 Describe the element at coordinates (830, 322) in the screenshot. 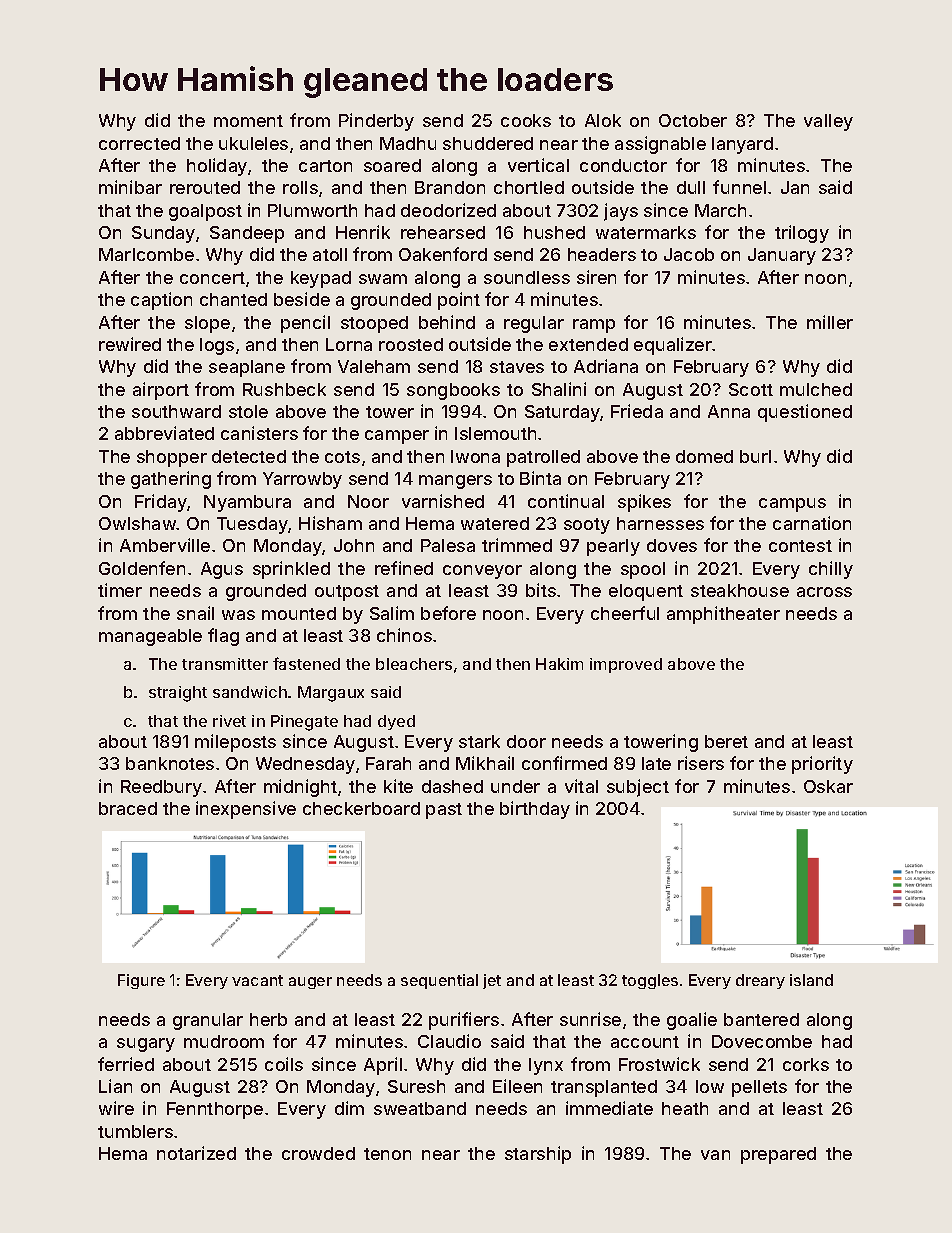

I see `miller` at that location.
